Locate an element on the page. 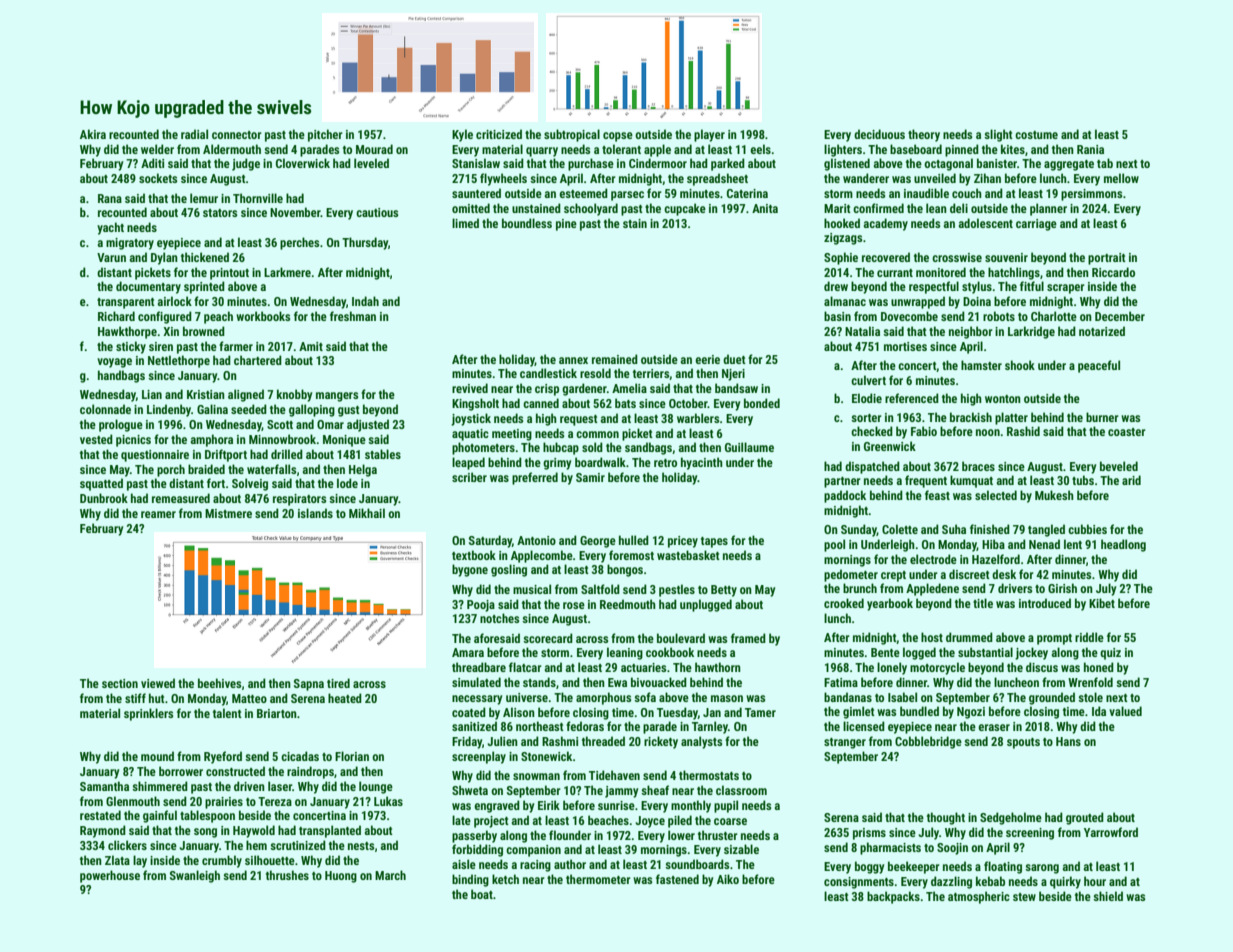 The height and width of the page is (952, 1233). seeded is located at coordinates (249, 409).
